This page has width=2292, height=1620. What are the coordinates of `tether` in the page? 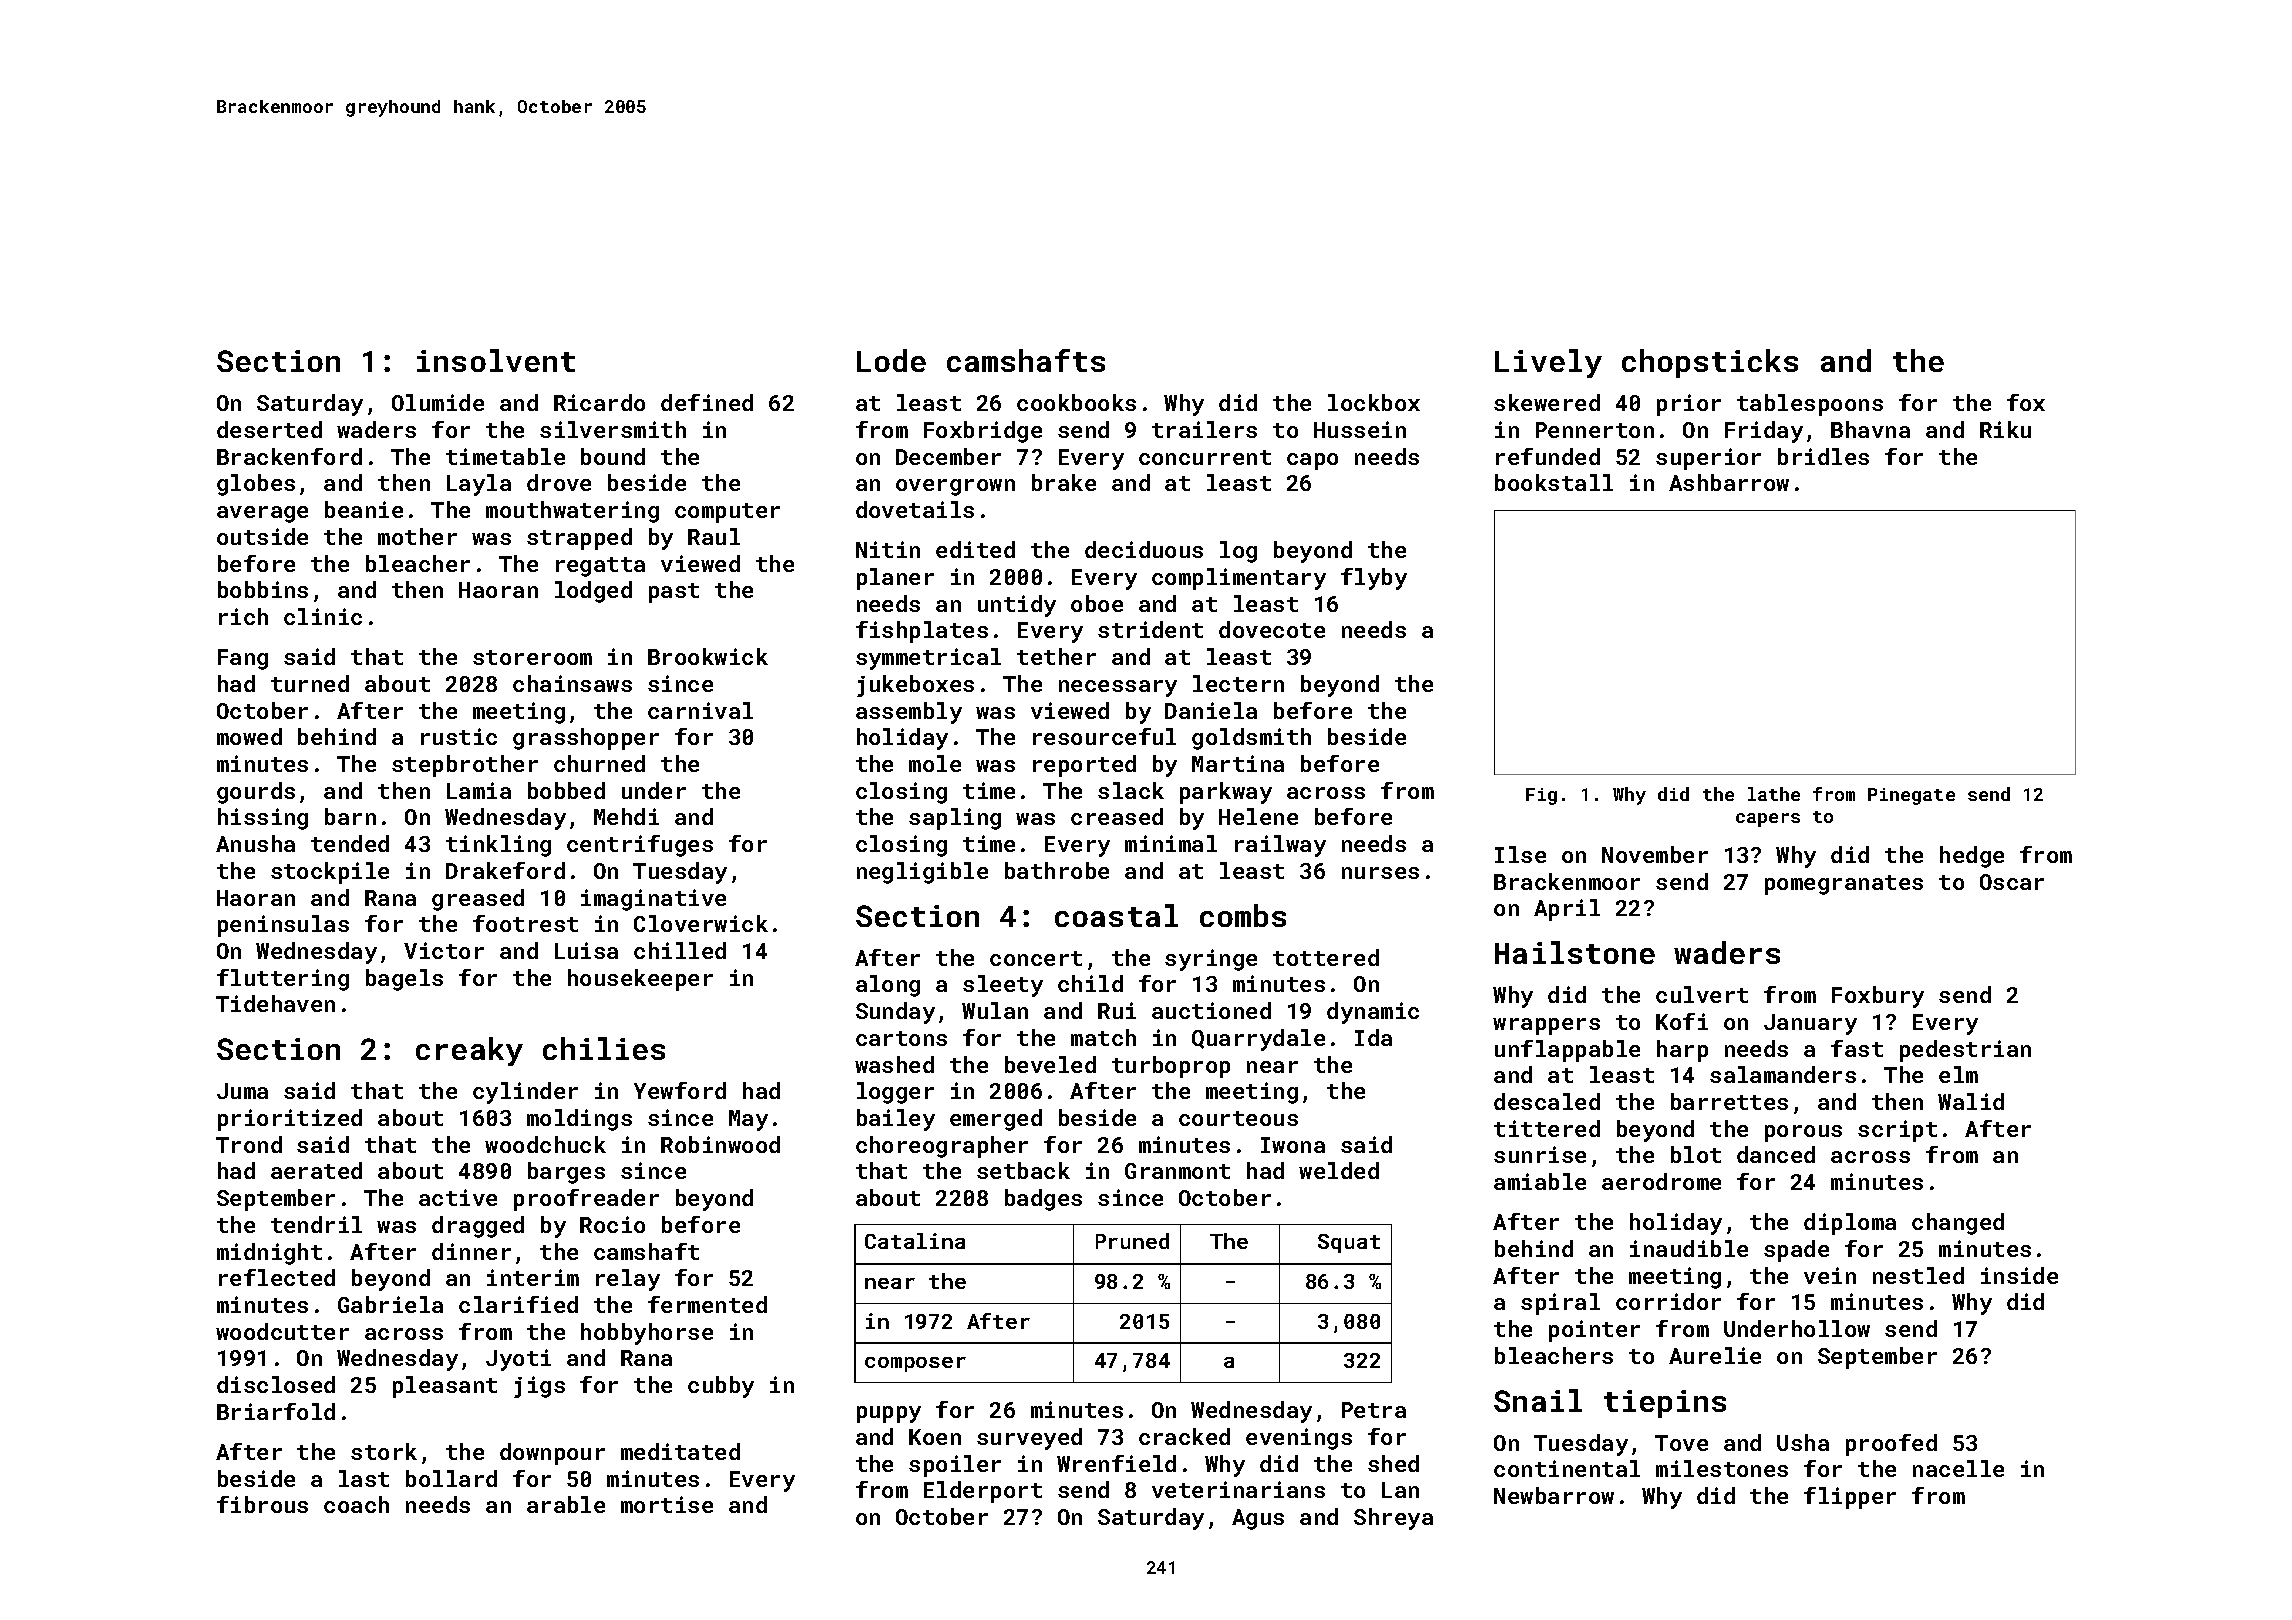 It's located at (1056, 656).
